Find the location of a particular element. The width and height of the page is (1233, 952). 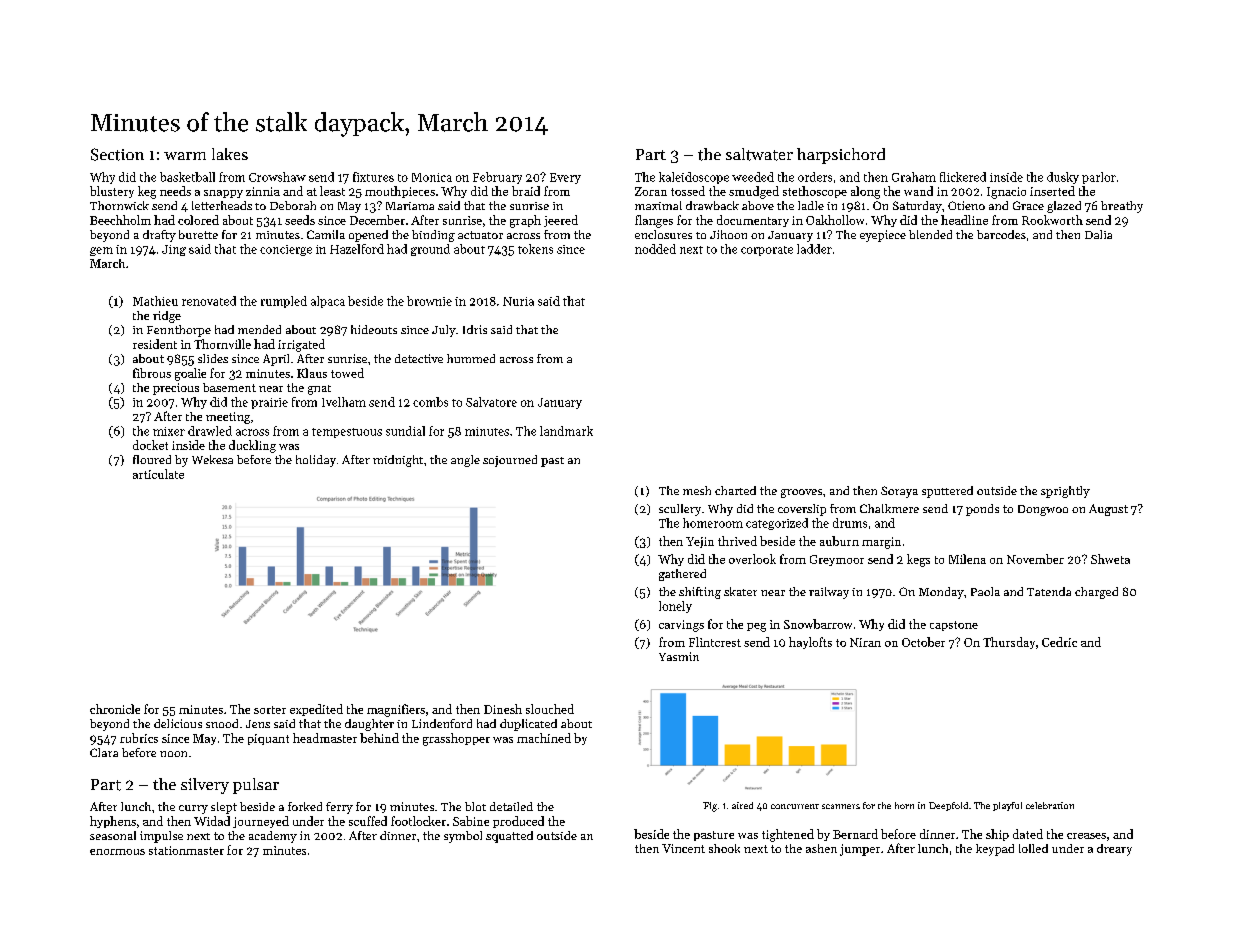

renovated is located at coordinates (209, 301).
